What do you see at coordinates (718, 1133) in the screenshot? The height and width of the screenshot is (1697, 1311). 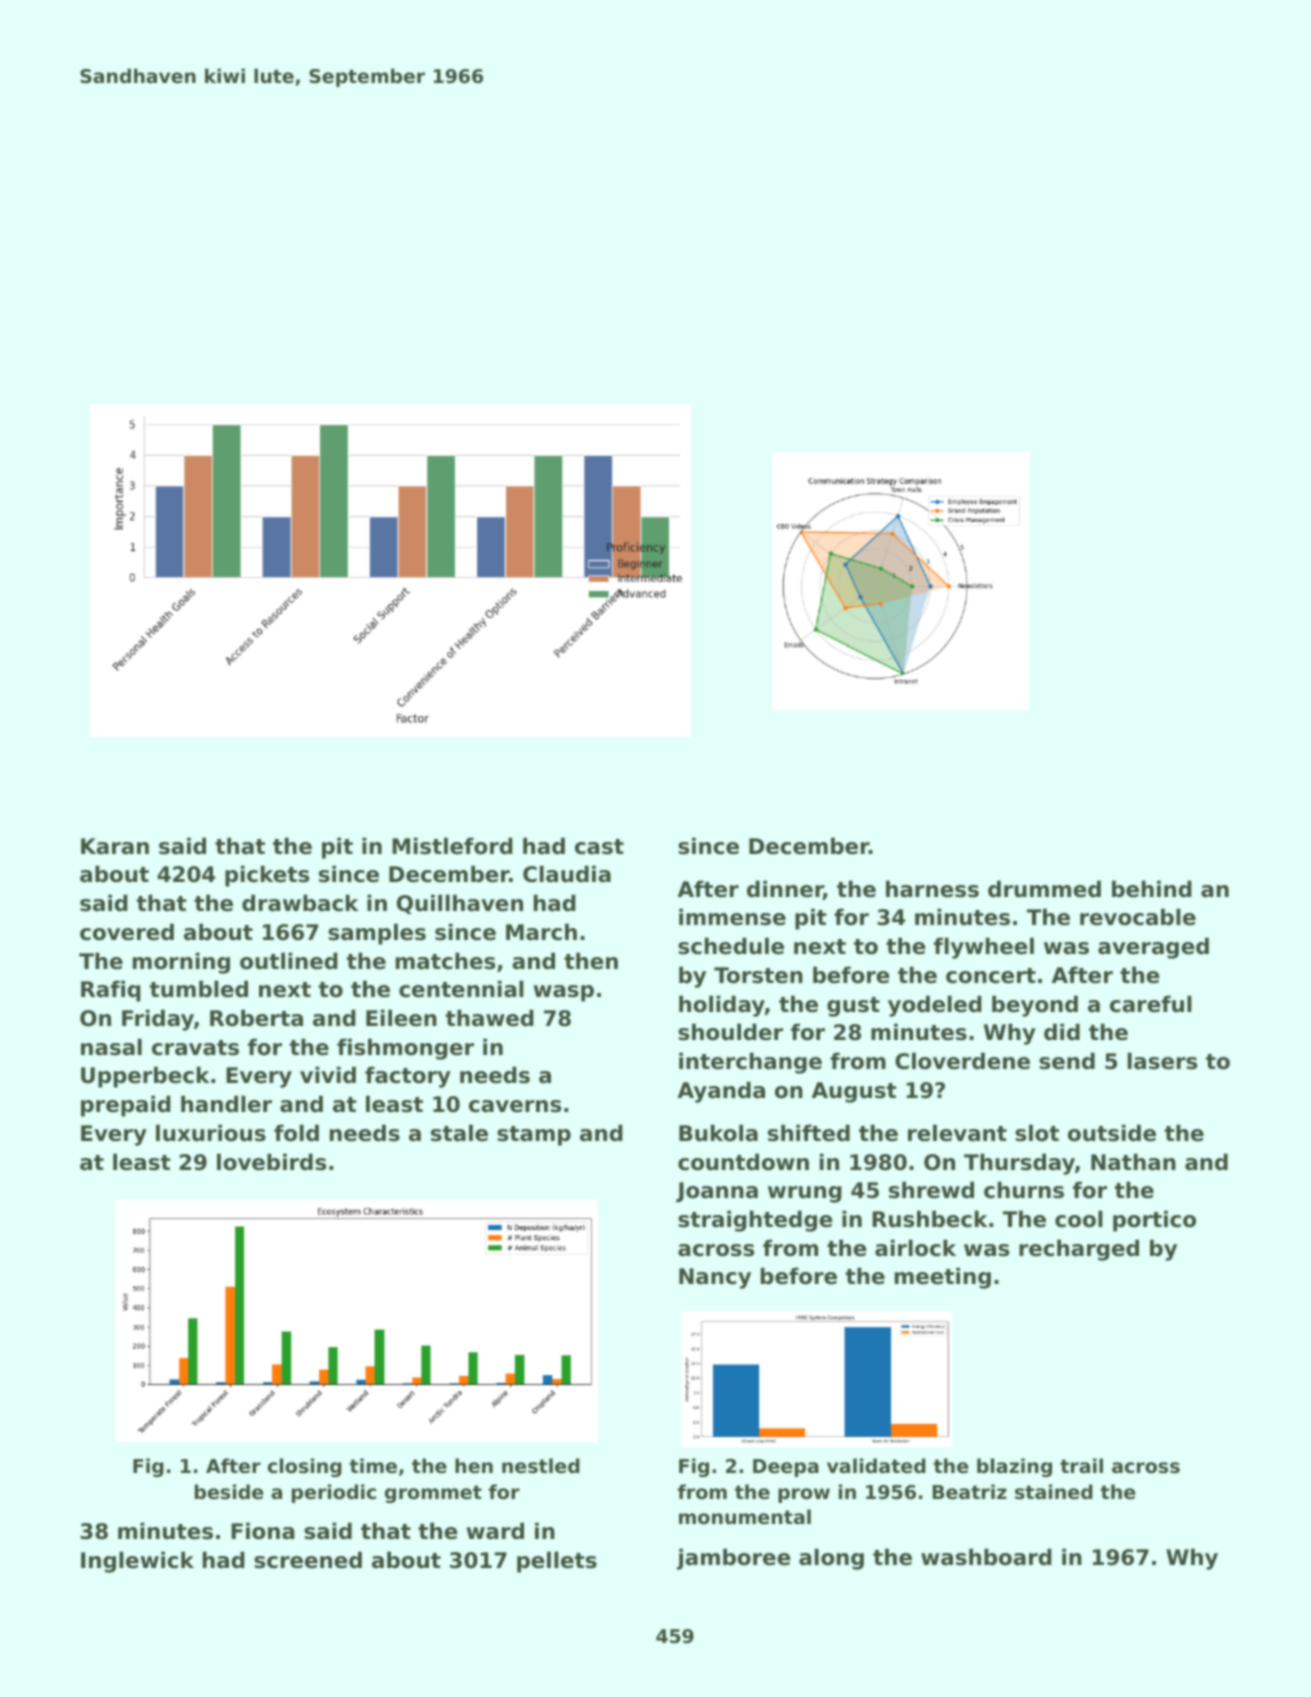 I see `Bukola` at bounding box center [718, 1133].
